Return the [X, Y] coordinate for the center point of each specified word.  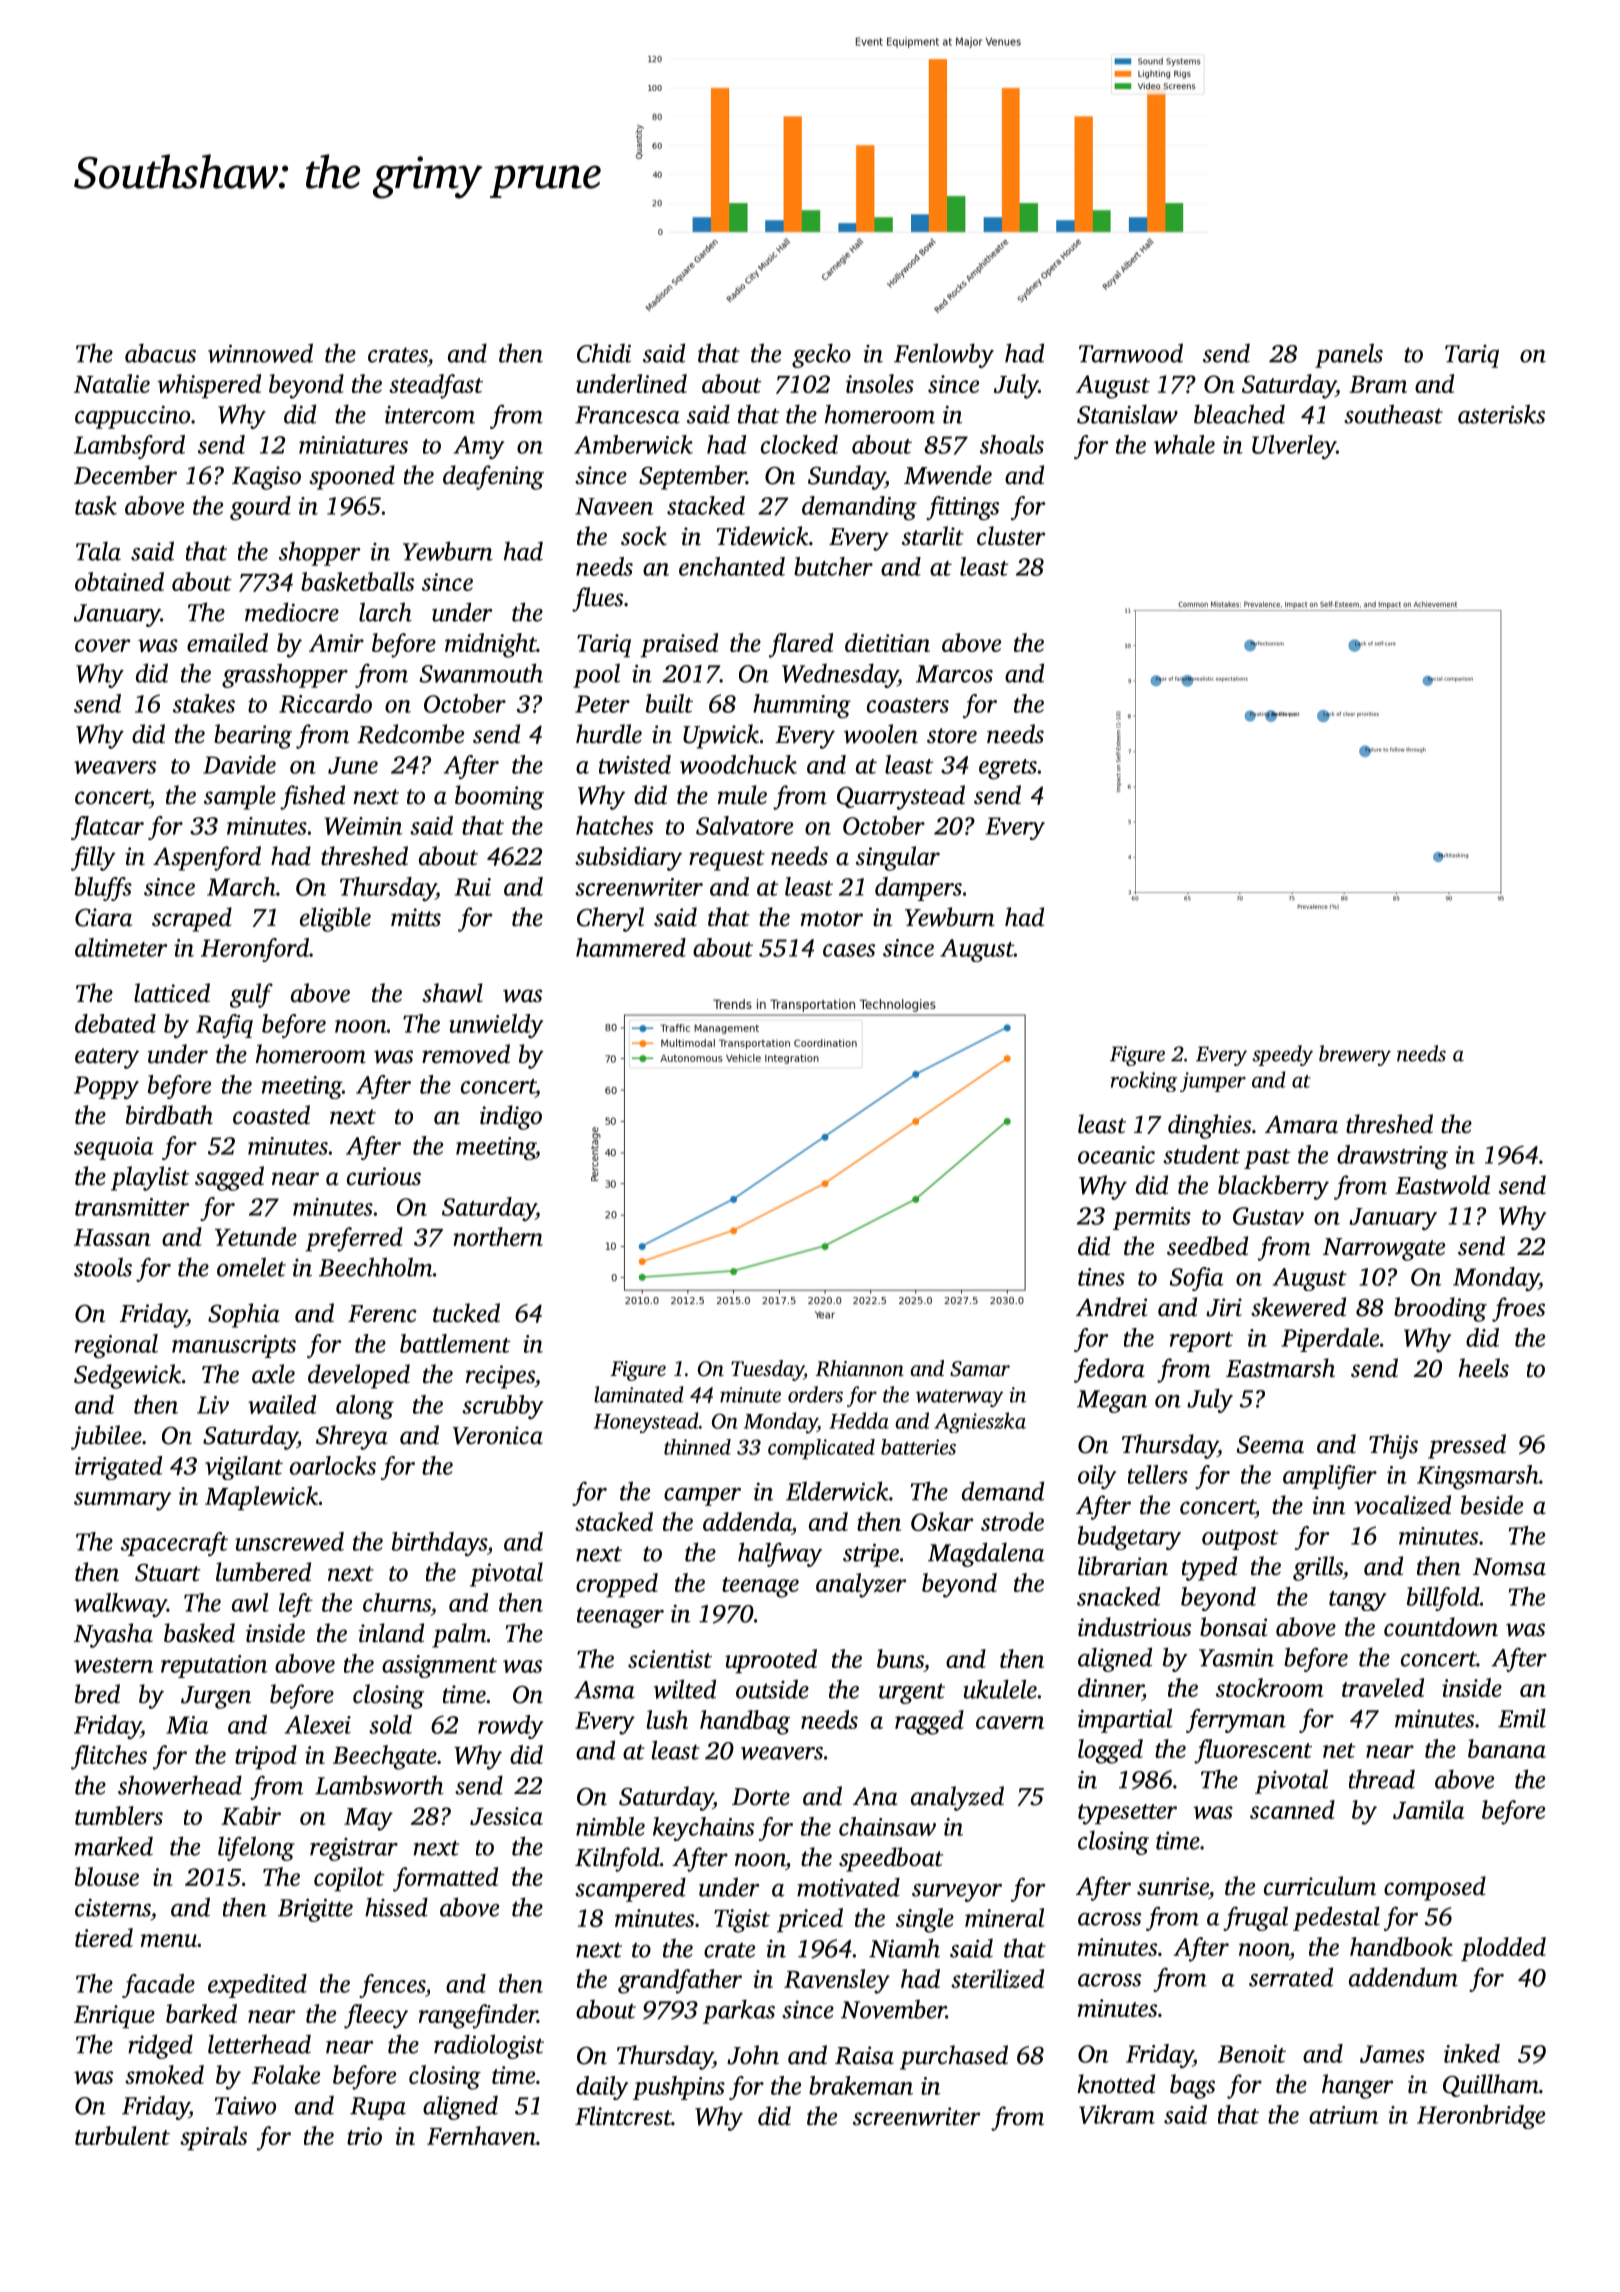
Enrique [114, 2016]
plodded [1503, 1949]
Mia [187, 1725]
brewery [1355, 1055]
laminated [639, 1394]
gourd [260, 508]
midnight [491, 645]
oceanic [1116, 1155]
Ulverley [1294, 447]
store [952, 736]
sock [644, 536]
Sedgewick [127, 1376]
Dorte [761, 1797]
